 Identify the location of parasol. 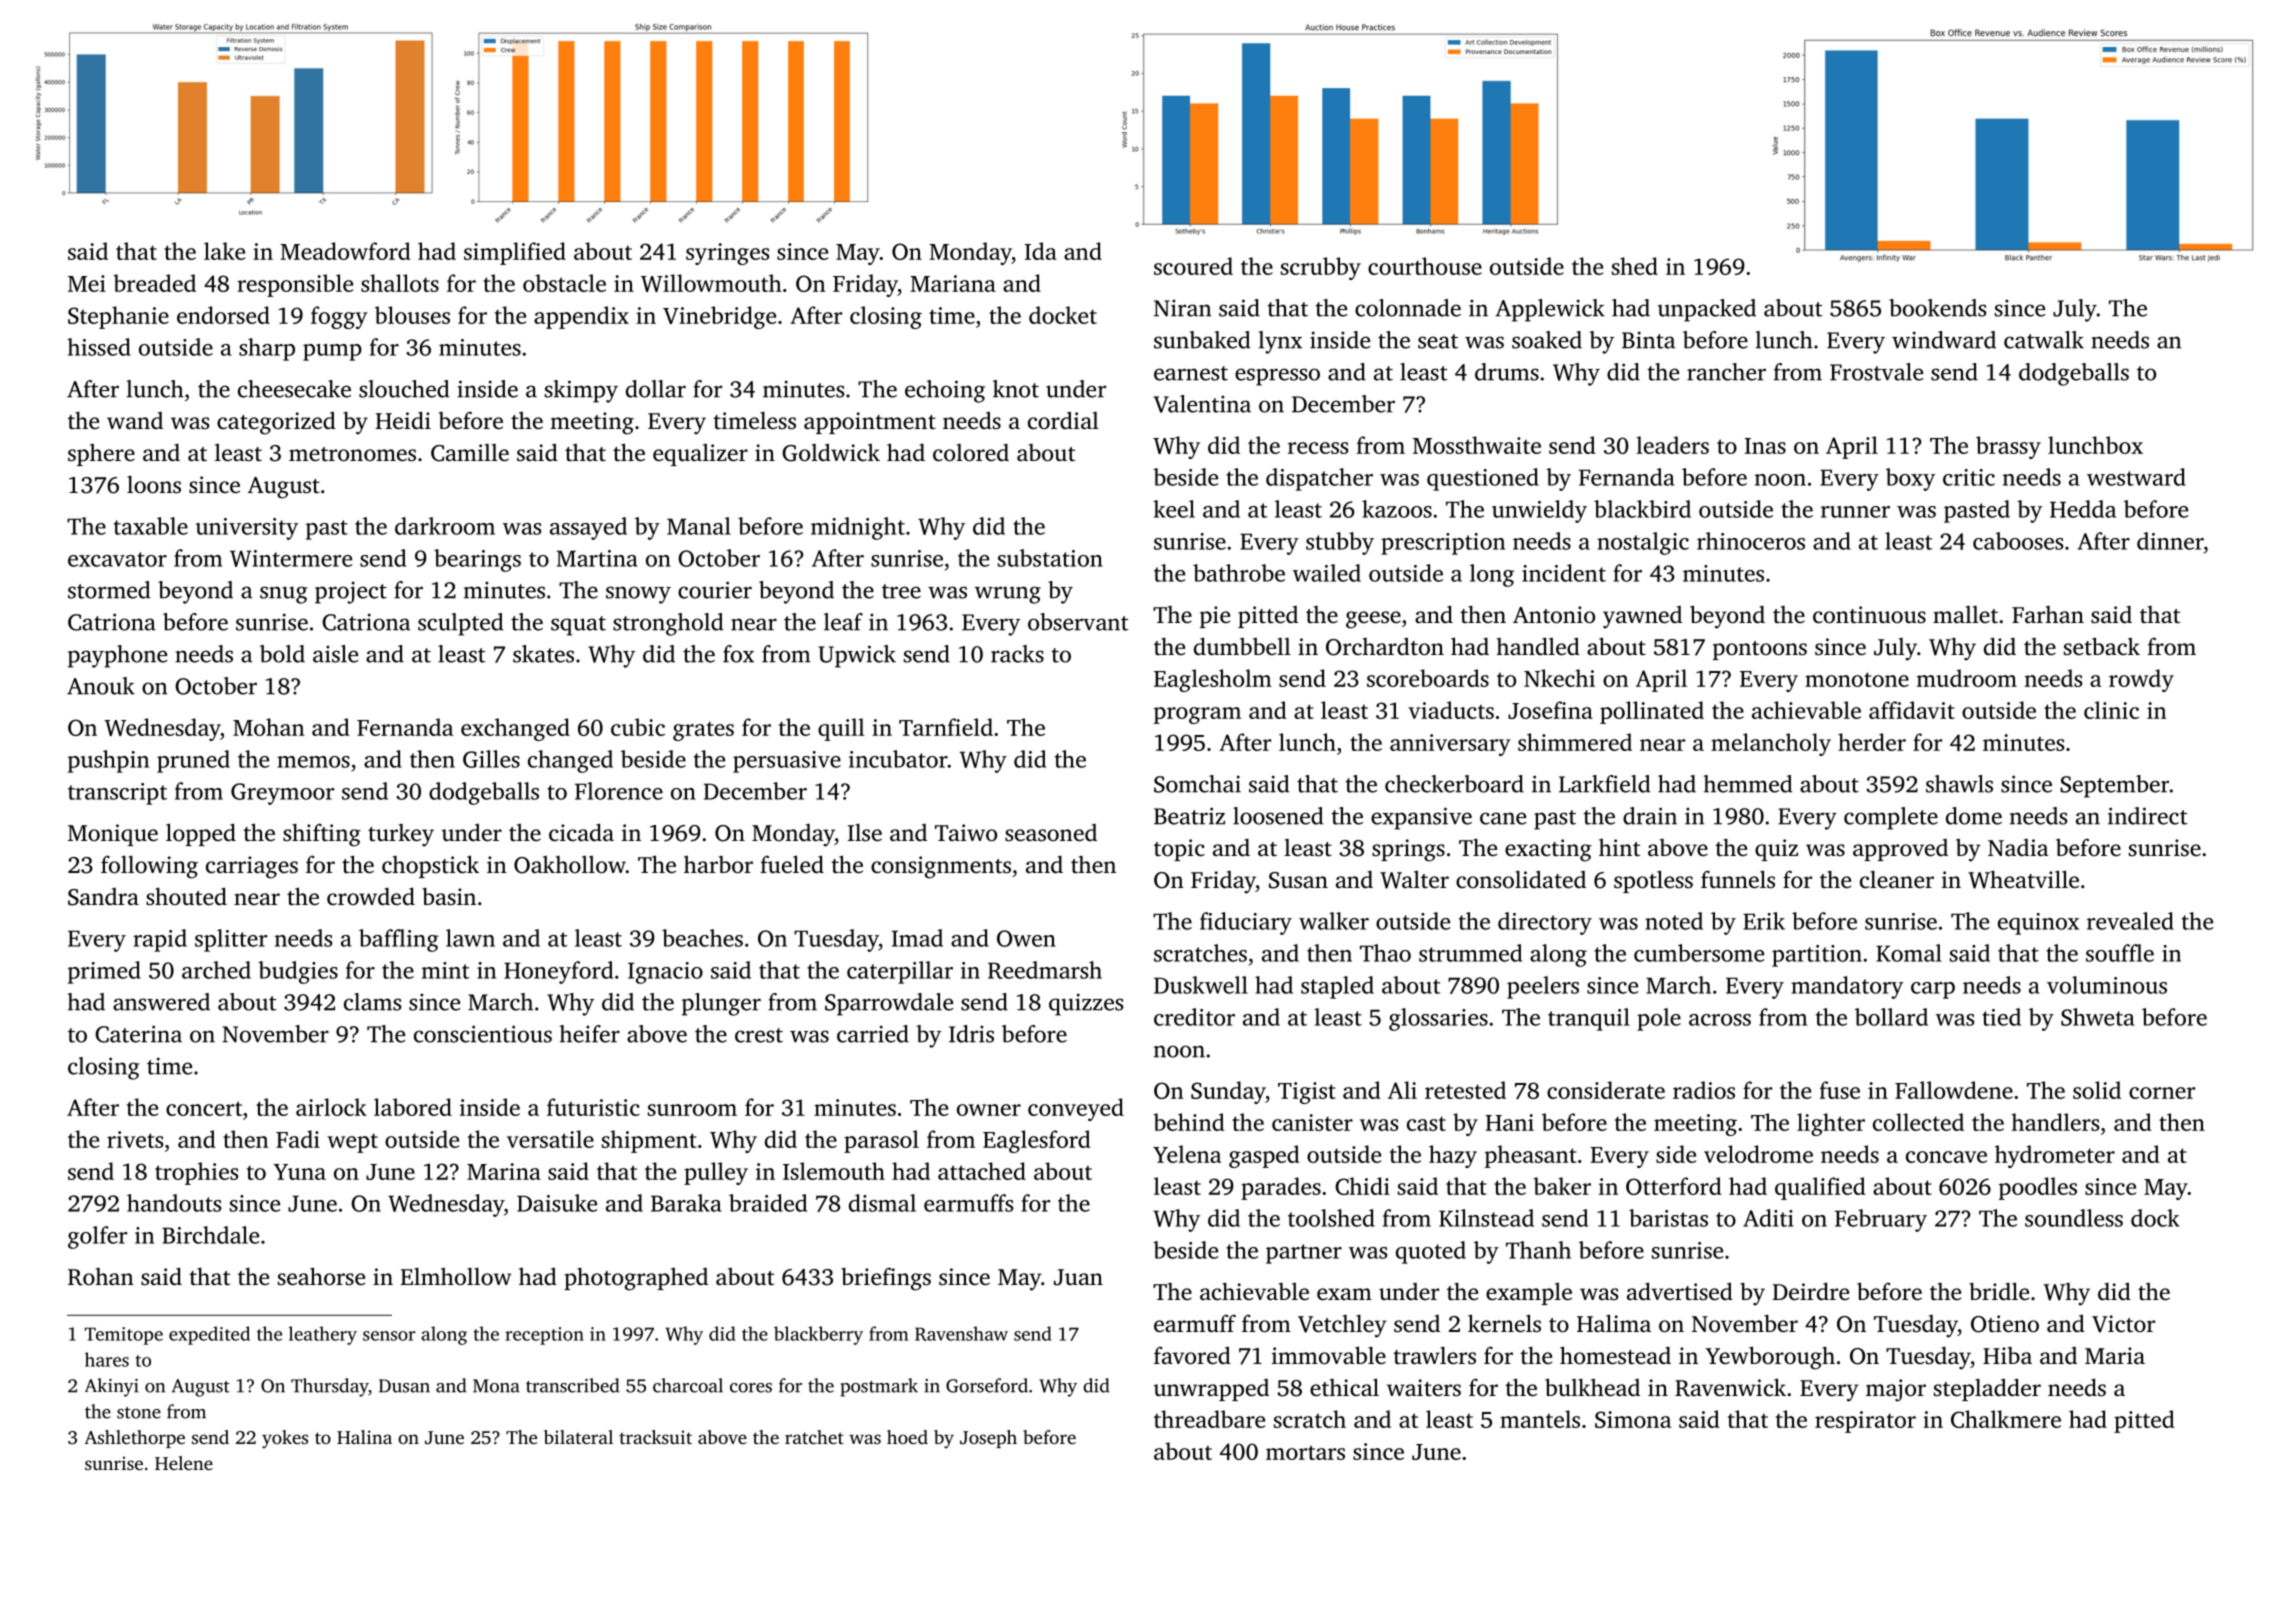
(881, 1141).
